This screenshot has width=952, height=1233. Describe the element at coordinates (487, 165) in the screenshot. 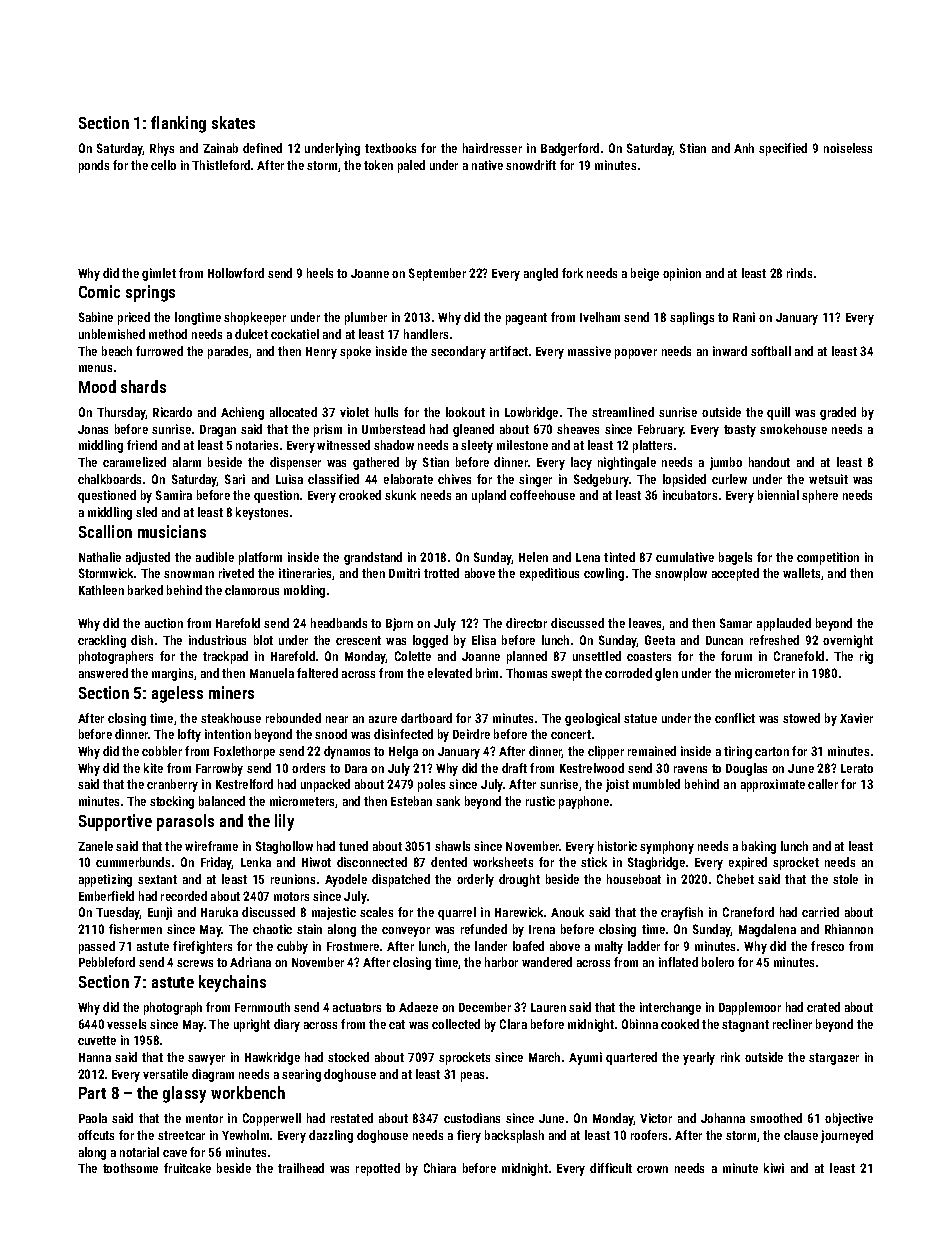

I see `native` at that location.
